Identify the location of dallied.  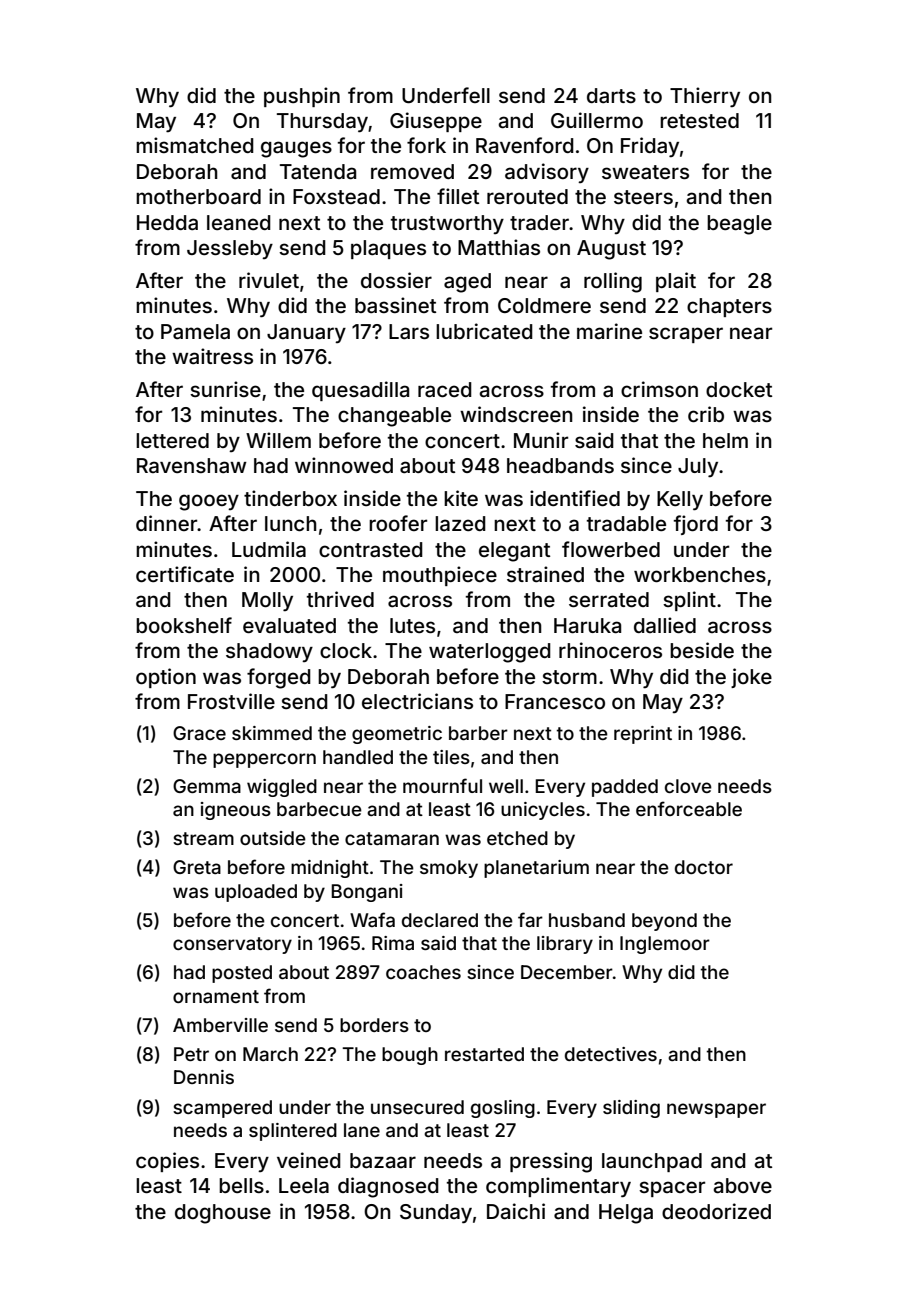
(665, 625).
